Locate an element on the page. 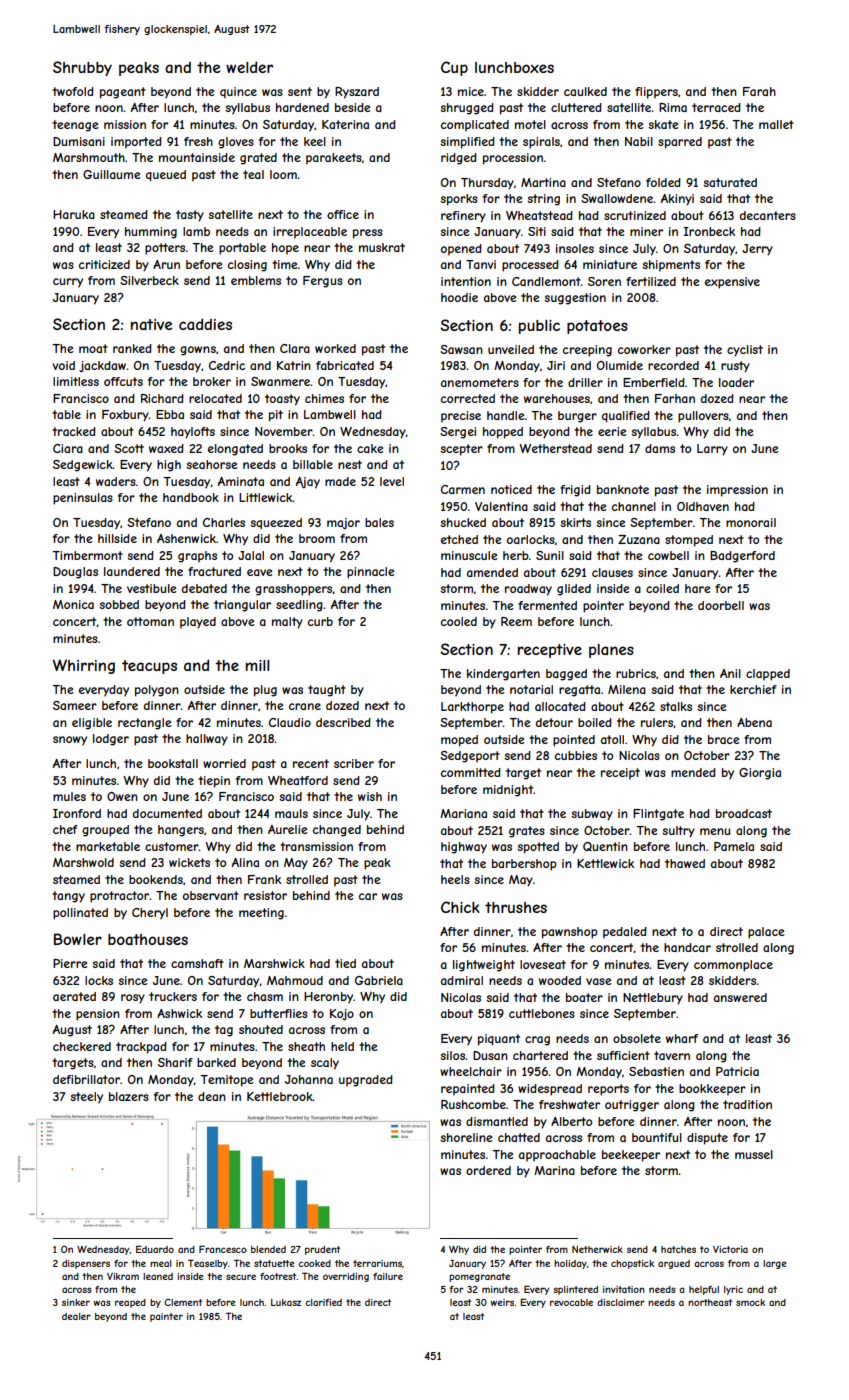 Image resolution: width=849 pixels, height=1400 pixels. Badgerford is located at coordinates (742, 557).
